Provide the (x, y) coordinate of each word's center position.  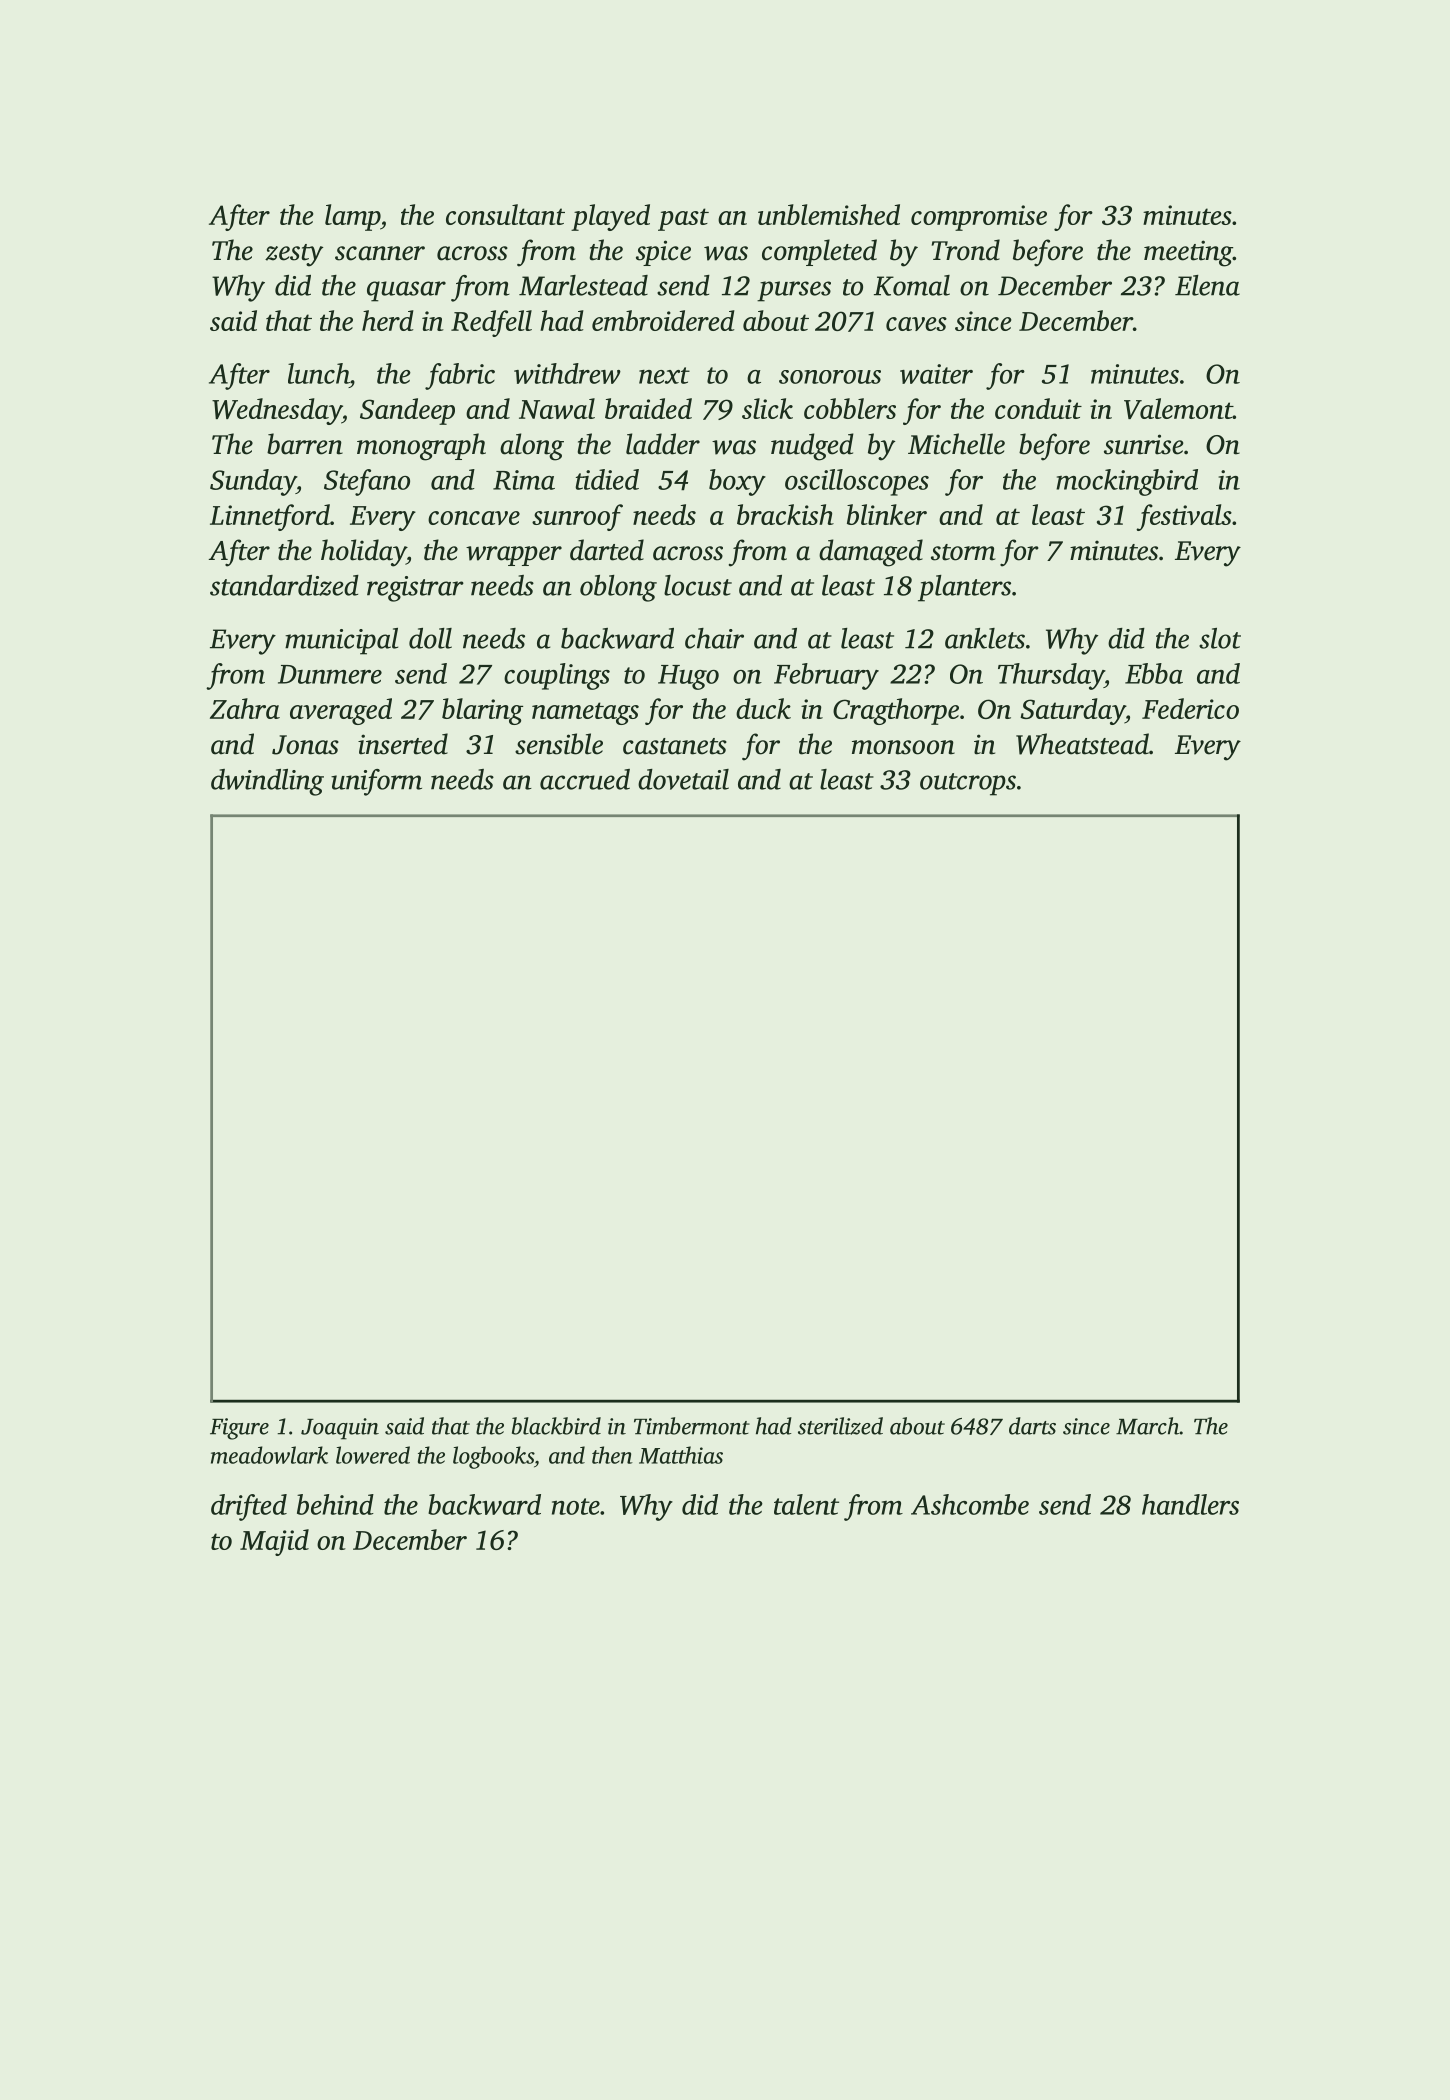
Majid (274, 1542)
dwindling (267, 782)
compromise (979, 218)
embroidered (663, 320)
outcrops (968, 784)
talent (806, 1504)
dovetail (683, 779)
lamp (352, 217)
